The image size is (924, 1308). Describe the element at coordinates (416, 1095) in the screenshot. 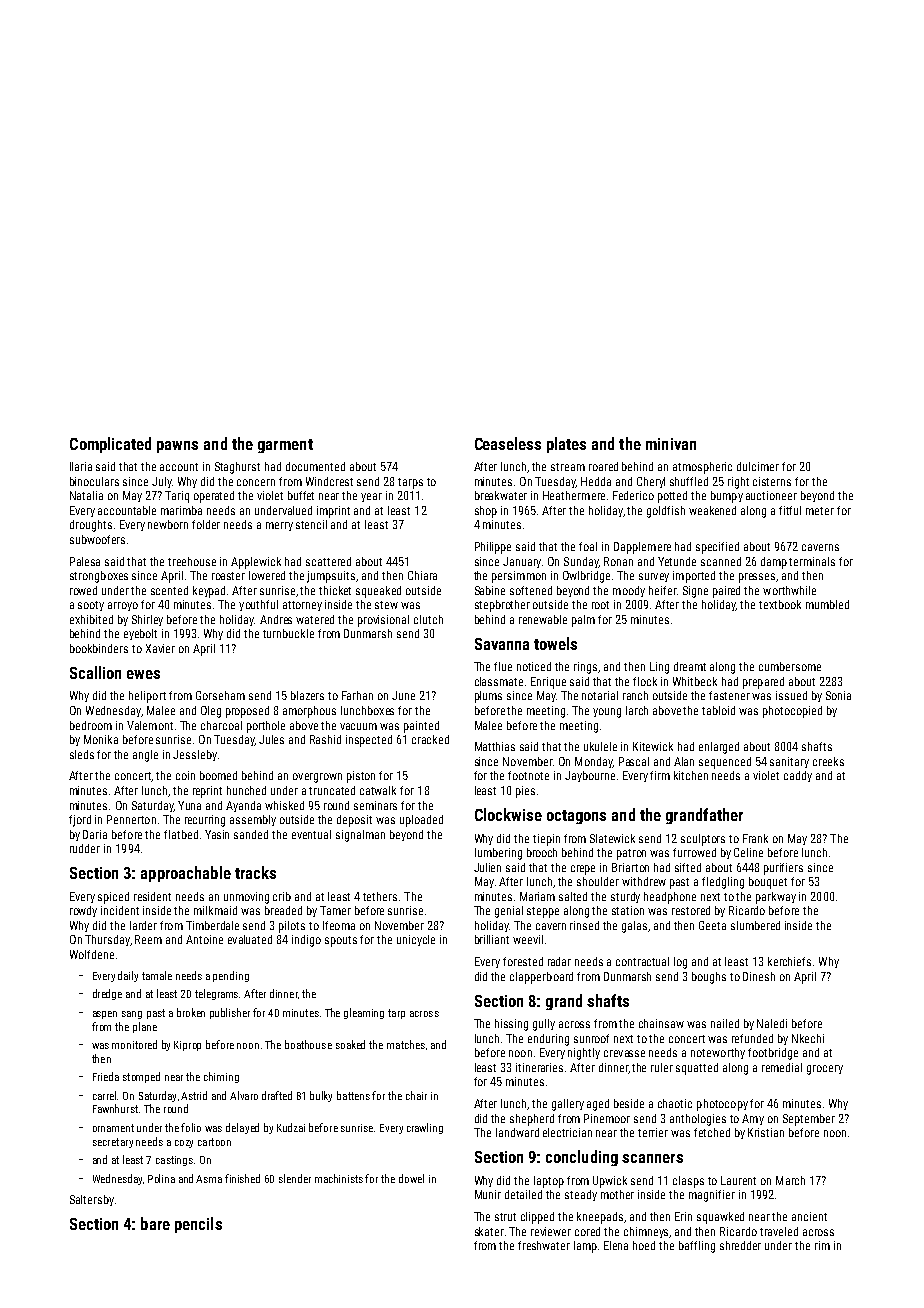

I see `chair` at that location.
